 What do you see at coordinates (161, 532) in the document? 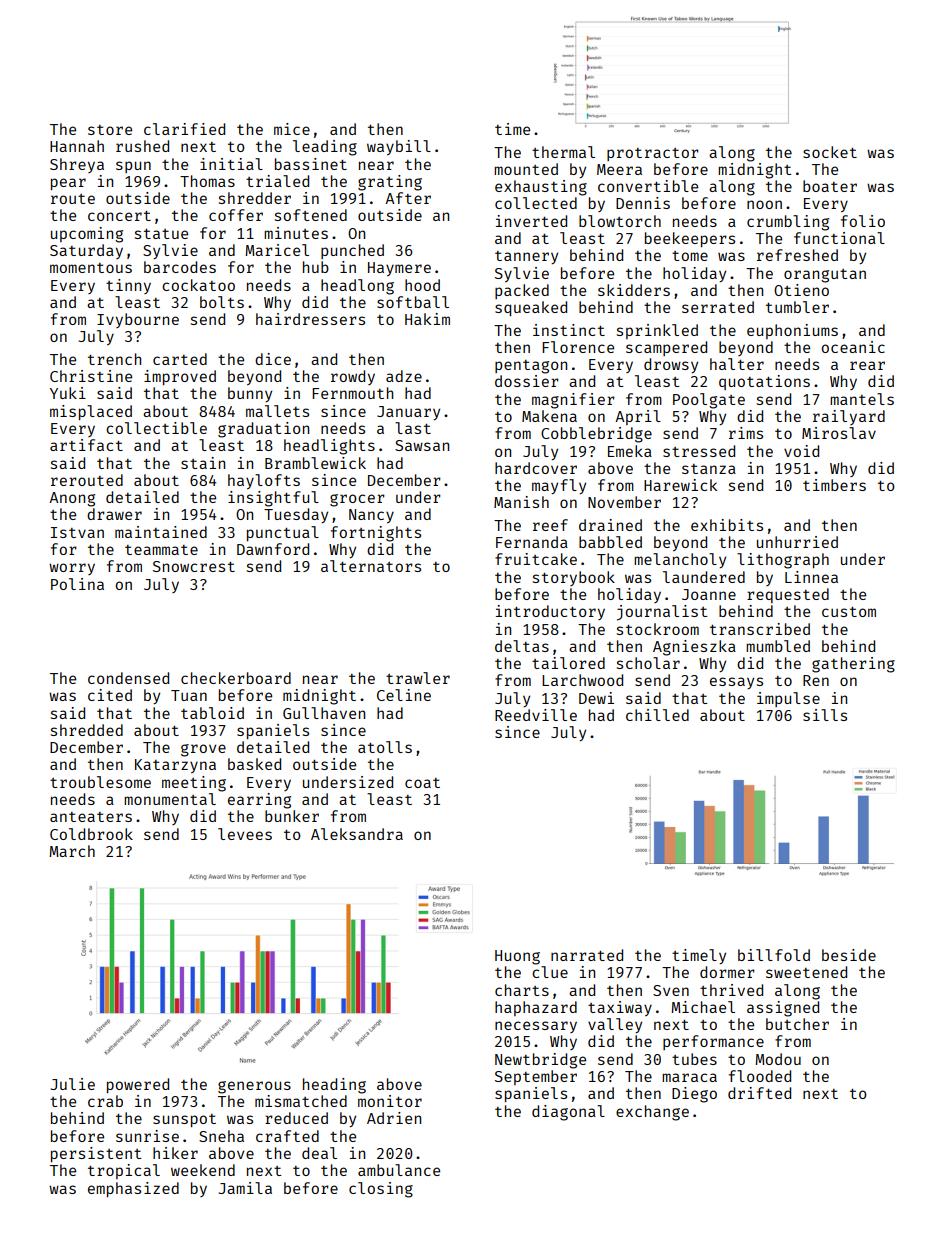
I see `maintained` at bounding box center [161, 532].
